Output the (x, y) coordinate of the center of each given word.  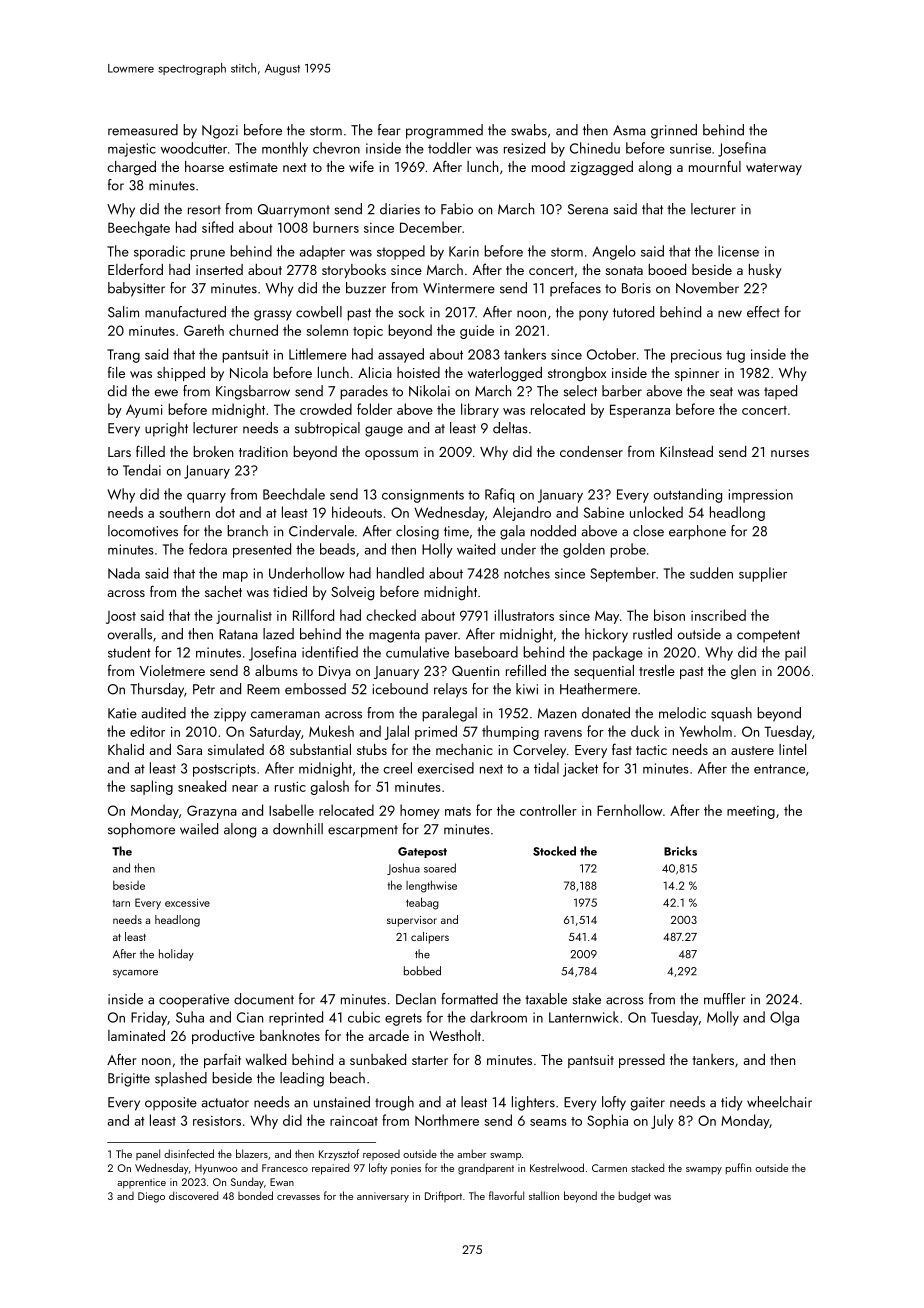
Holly (437, 550)
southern (184, 512)
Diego (151, 1197)
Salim (123, 312)
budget (635, 1197)
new (730, 314)
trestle (657, 670)
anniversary (383, 1197)
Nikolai (429, 391)
